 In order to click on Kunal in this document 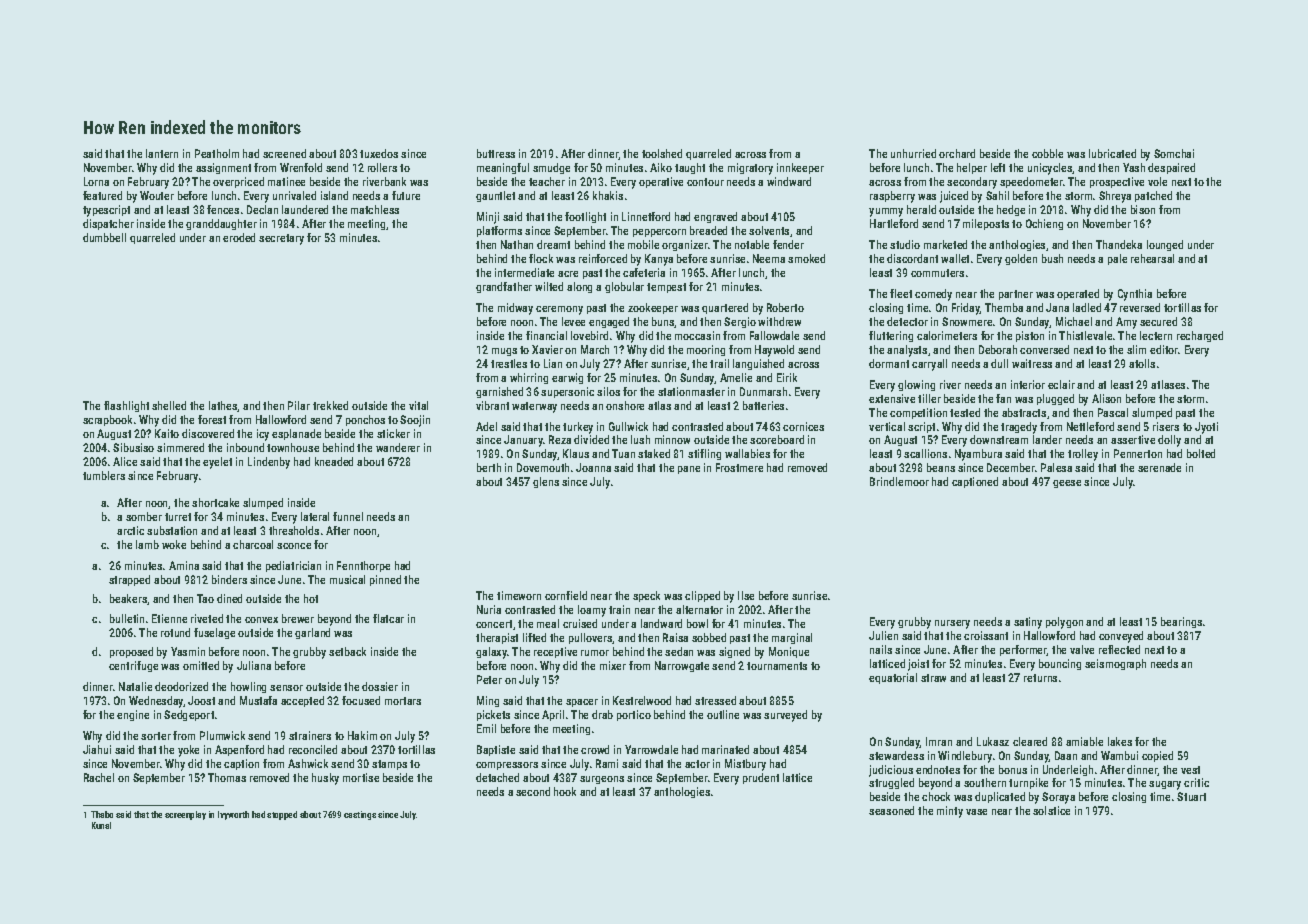, I will do `click(101, 825)`.
